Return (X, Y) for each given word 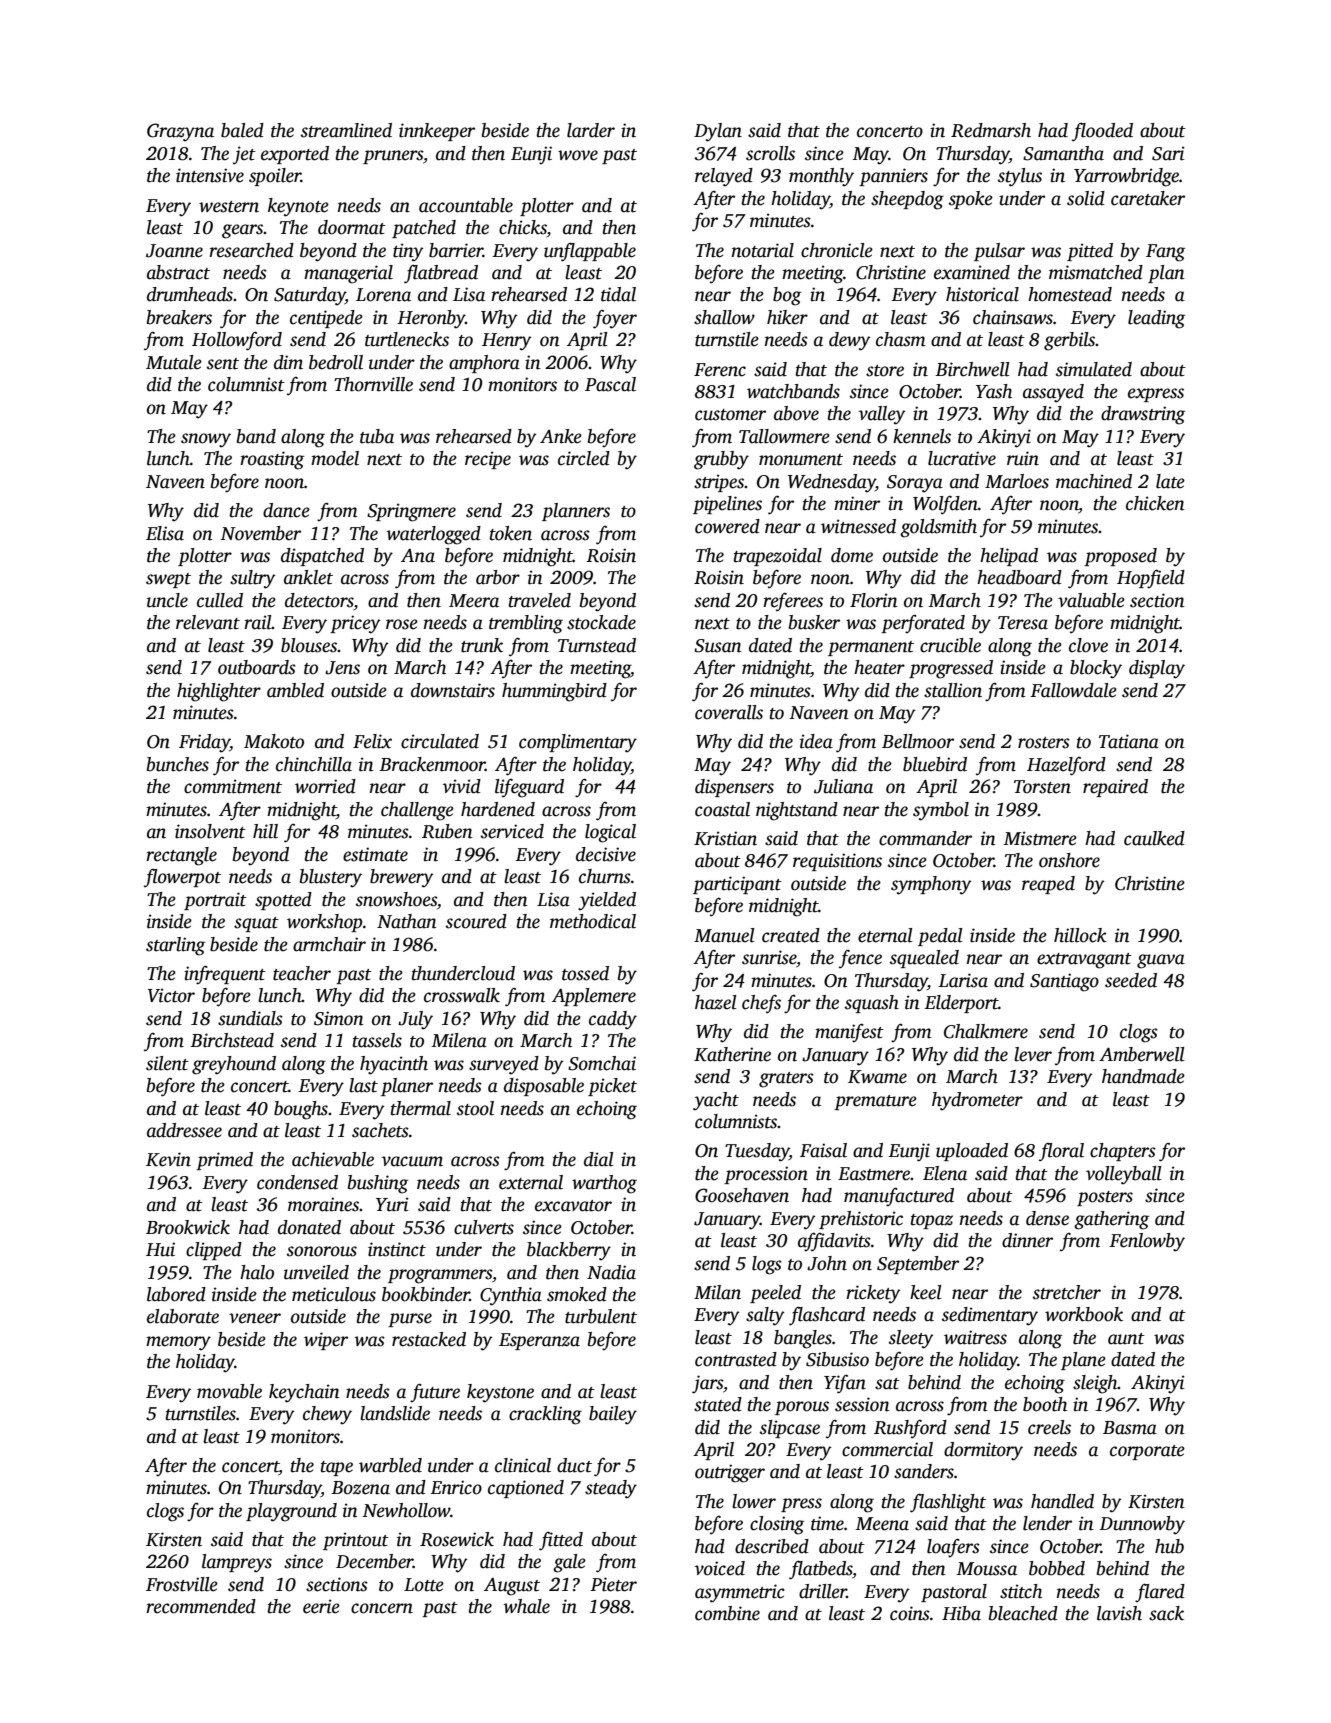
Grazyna (180, 132)
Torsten (1042, 787)
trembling (526, 624)
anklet (308, 577)
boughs (301, 1110)
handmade (1143, 1076)
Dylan (718, 132)
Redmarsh (991, 130)
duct (574, 1465)
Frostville (182, 1584)
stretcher (1067, 1292)
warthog (604, 1184)
